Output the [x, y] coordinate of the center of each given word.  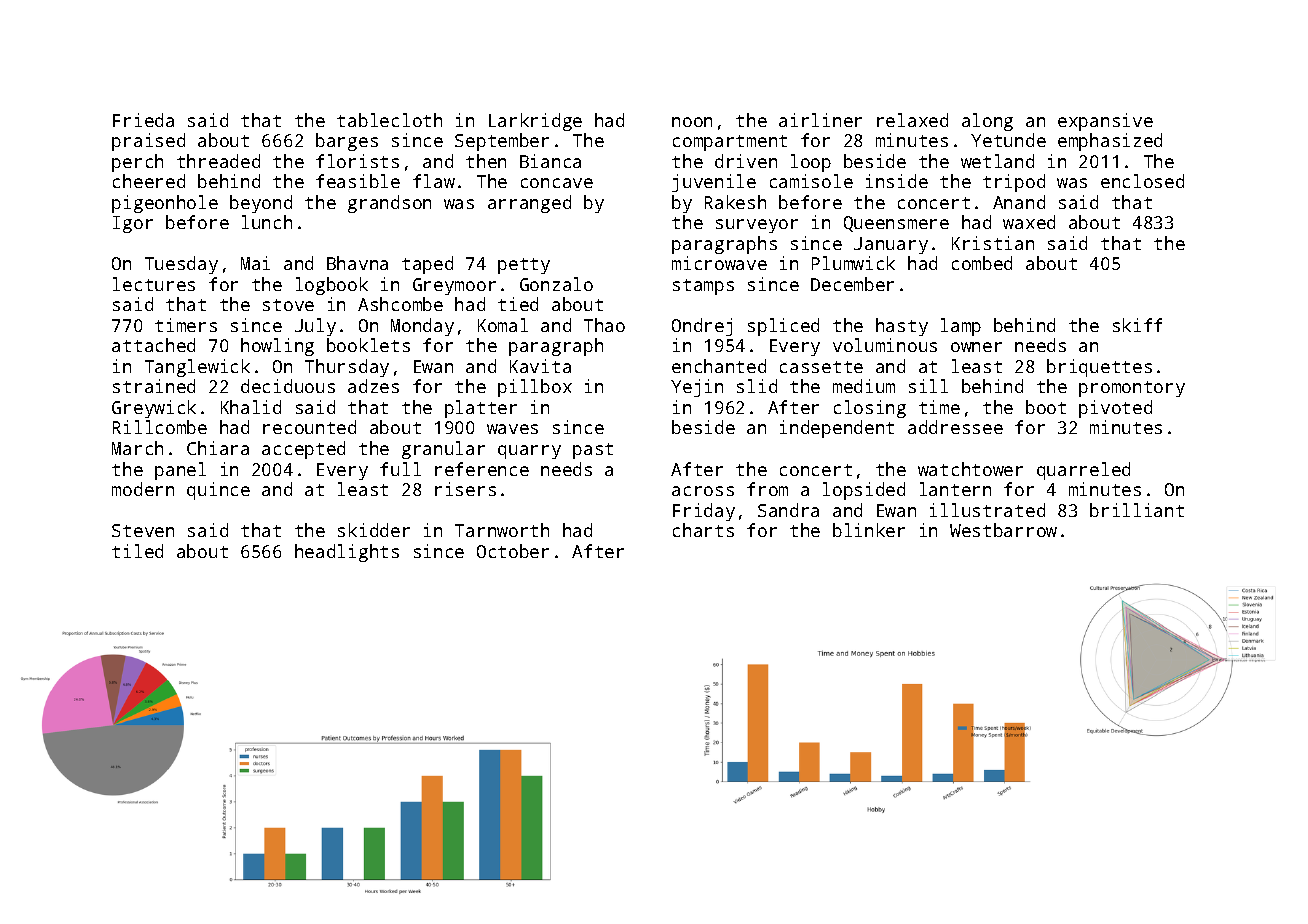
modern [143, 489]
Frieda [143, 120]
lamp [961, 327]
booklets [368, 345]
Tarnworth [502, 530]
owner [976, 347]
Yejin [697, 388]
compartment [730, 143]
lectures [154, 284]
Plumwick [853, 263]
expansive [1105, 122]
